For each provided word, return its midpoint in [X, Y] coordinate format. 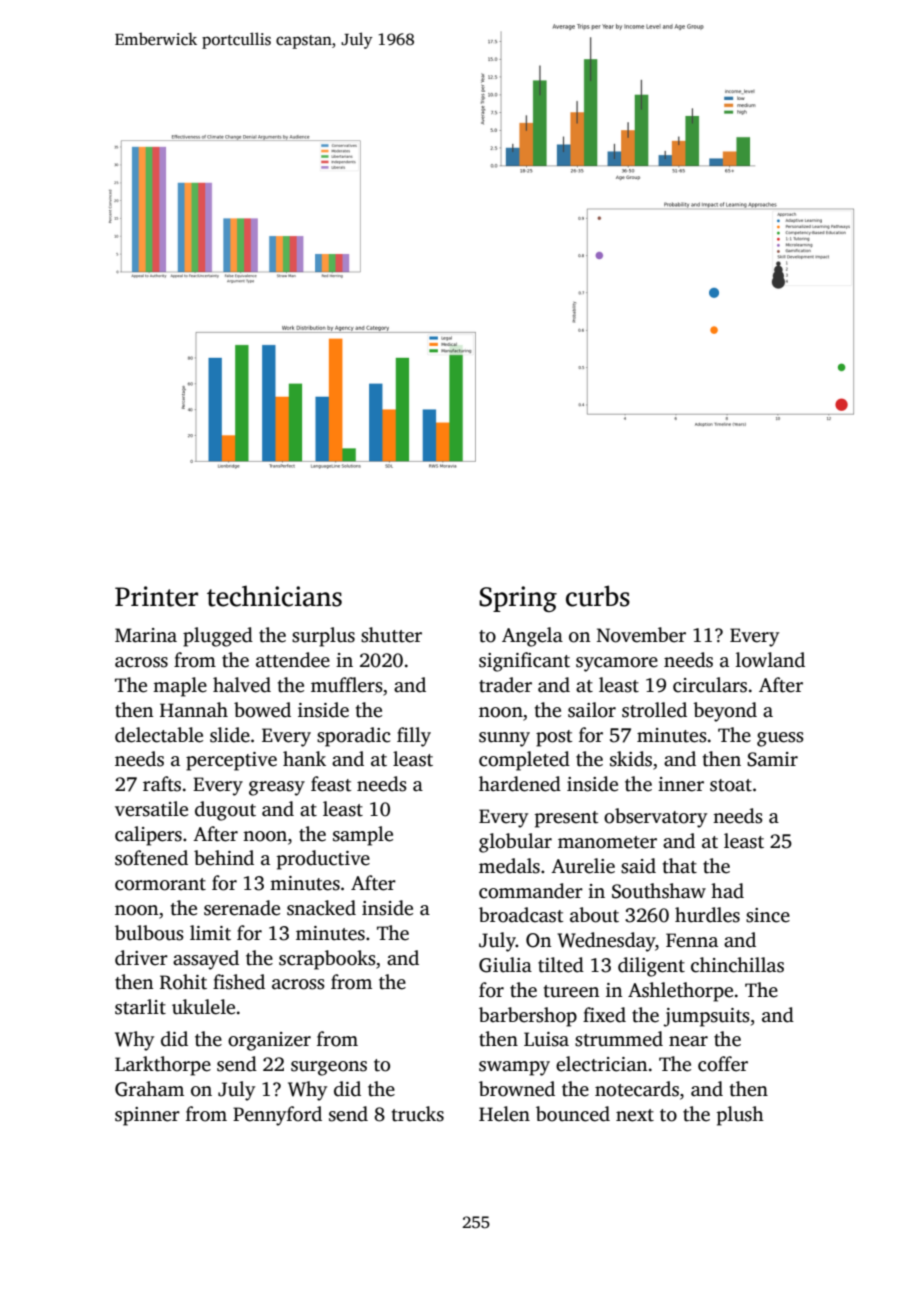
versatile [151, 809]
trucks [418, 1114]
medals [509, 866]
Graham [149, 1089]
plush [740, 1116]
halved [242, 685]
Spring [518, 599]
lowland [770, 660]
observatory [655, 818]
